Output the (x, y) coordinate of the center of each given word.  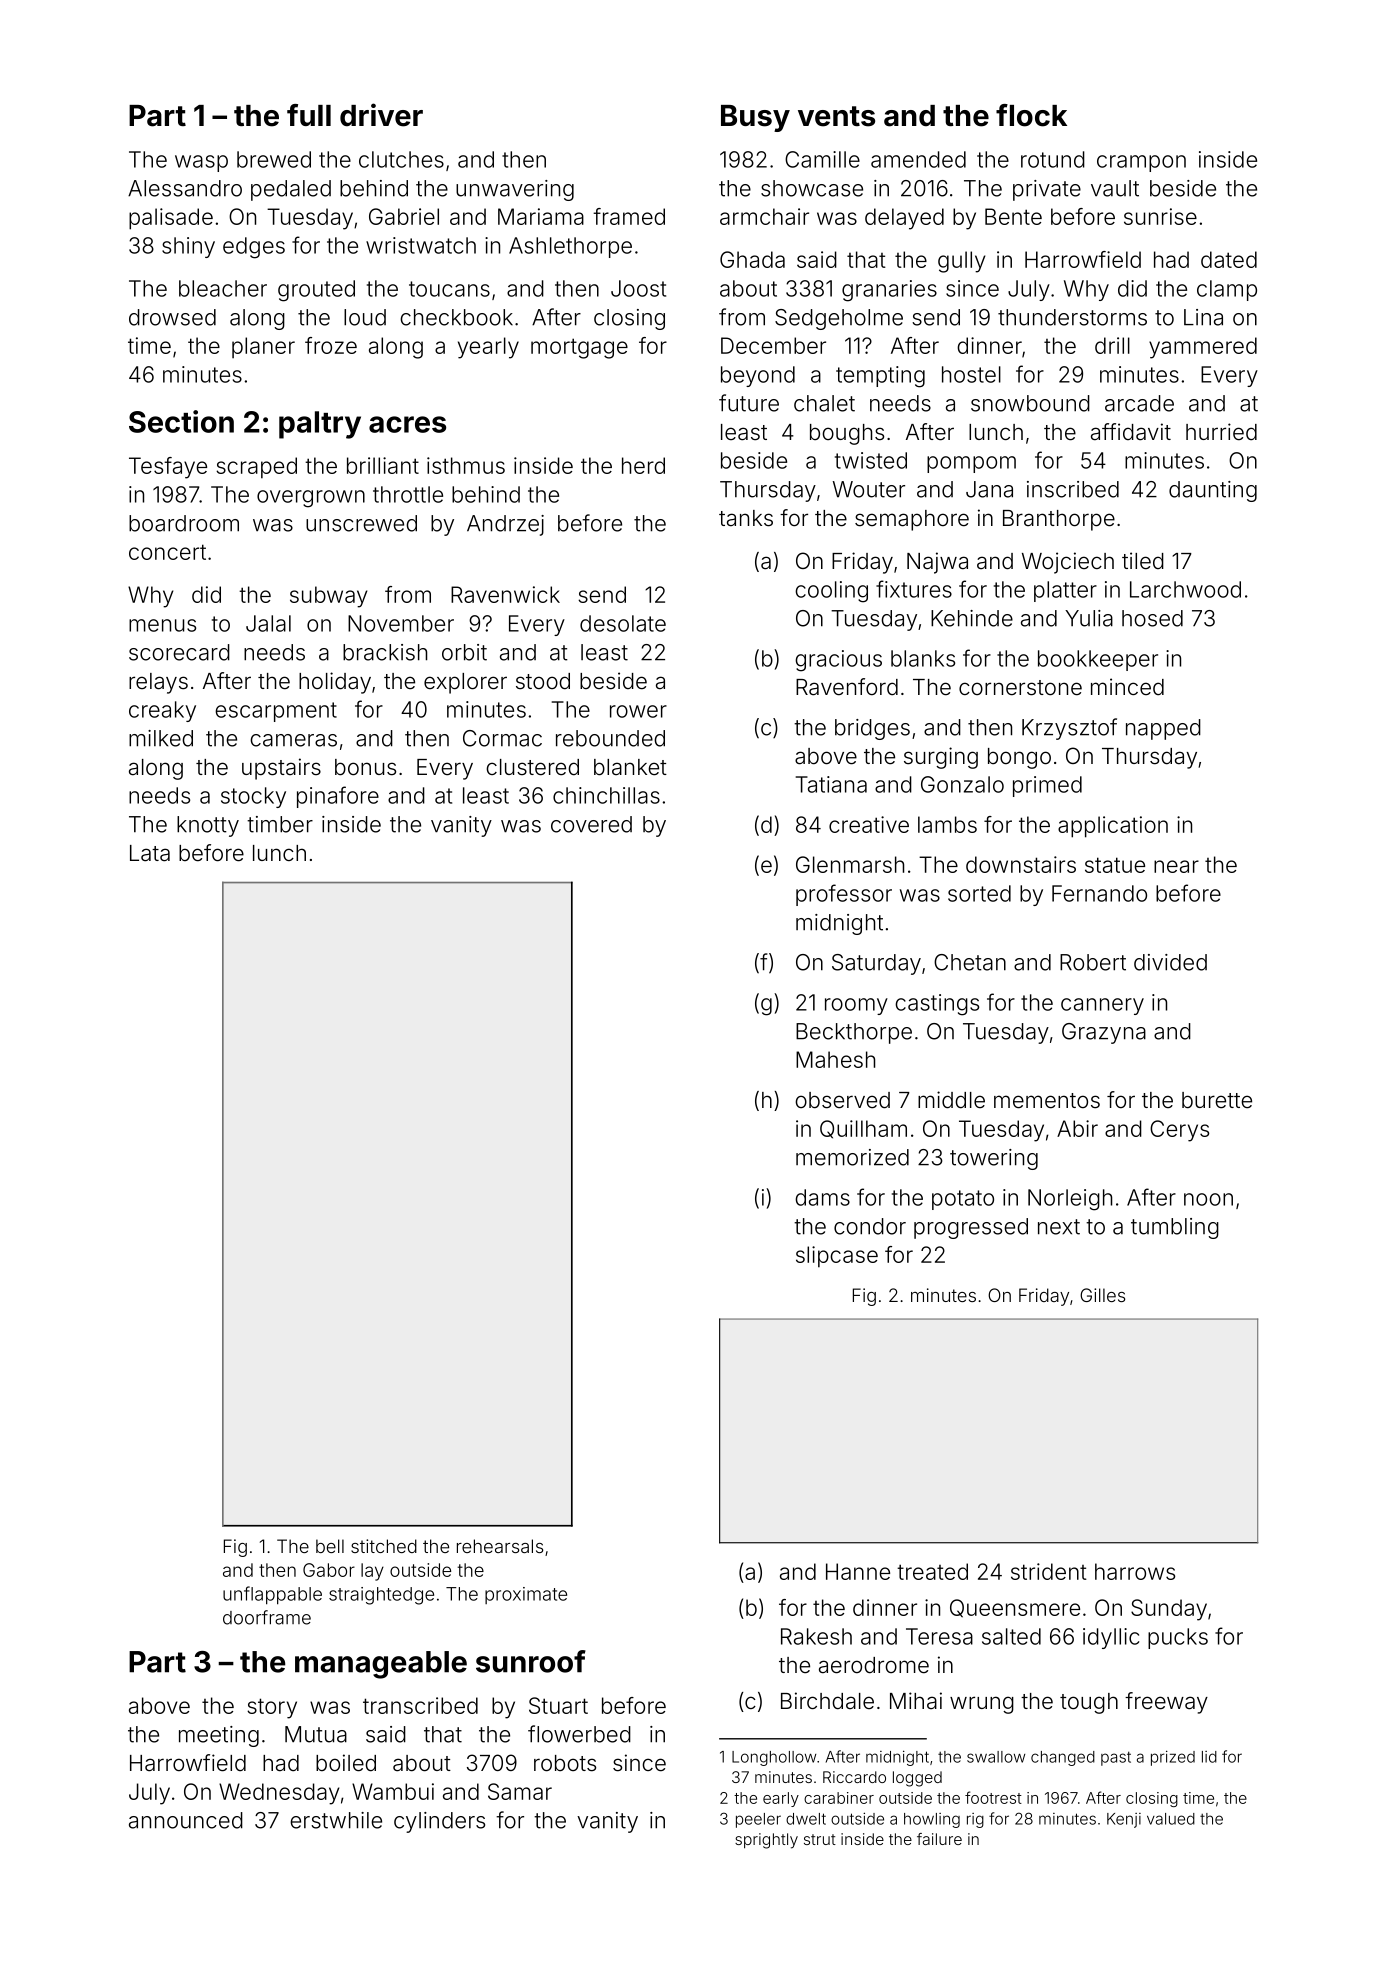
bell (330, 1546)
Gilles (1102, 1295)
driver (381, 115)
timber (280, 824)
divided (1170, 962)
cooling (831, 592)
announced (186, 1820)
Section (181, 421)
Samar (520, 1791)
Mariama (541, 216)
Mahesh (835, 1059)
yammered (1203, 348)
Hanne (858, 1571)
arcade (1139, 403)
